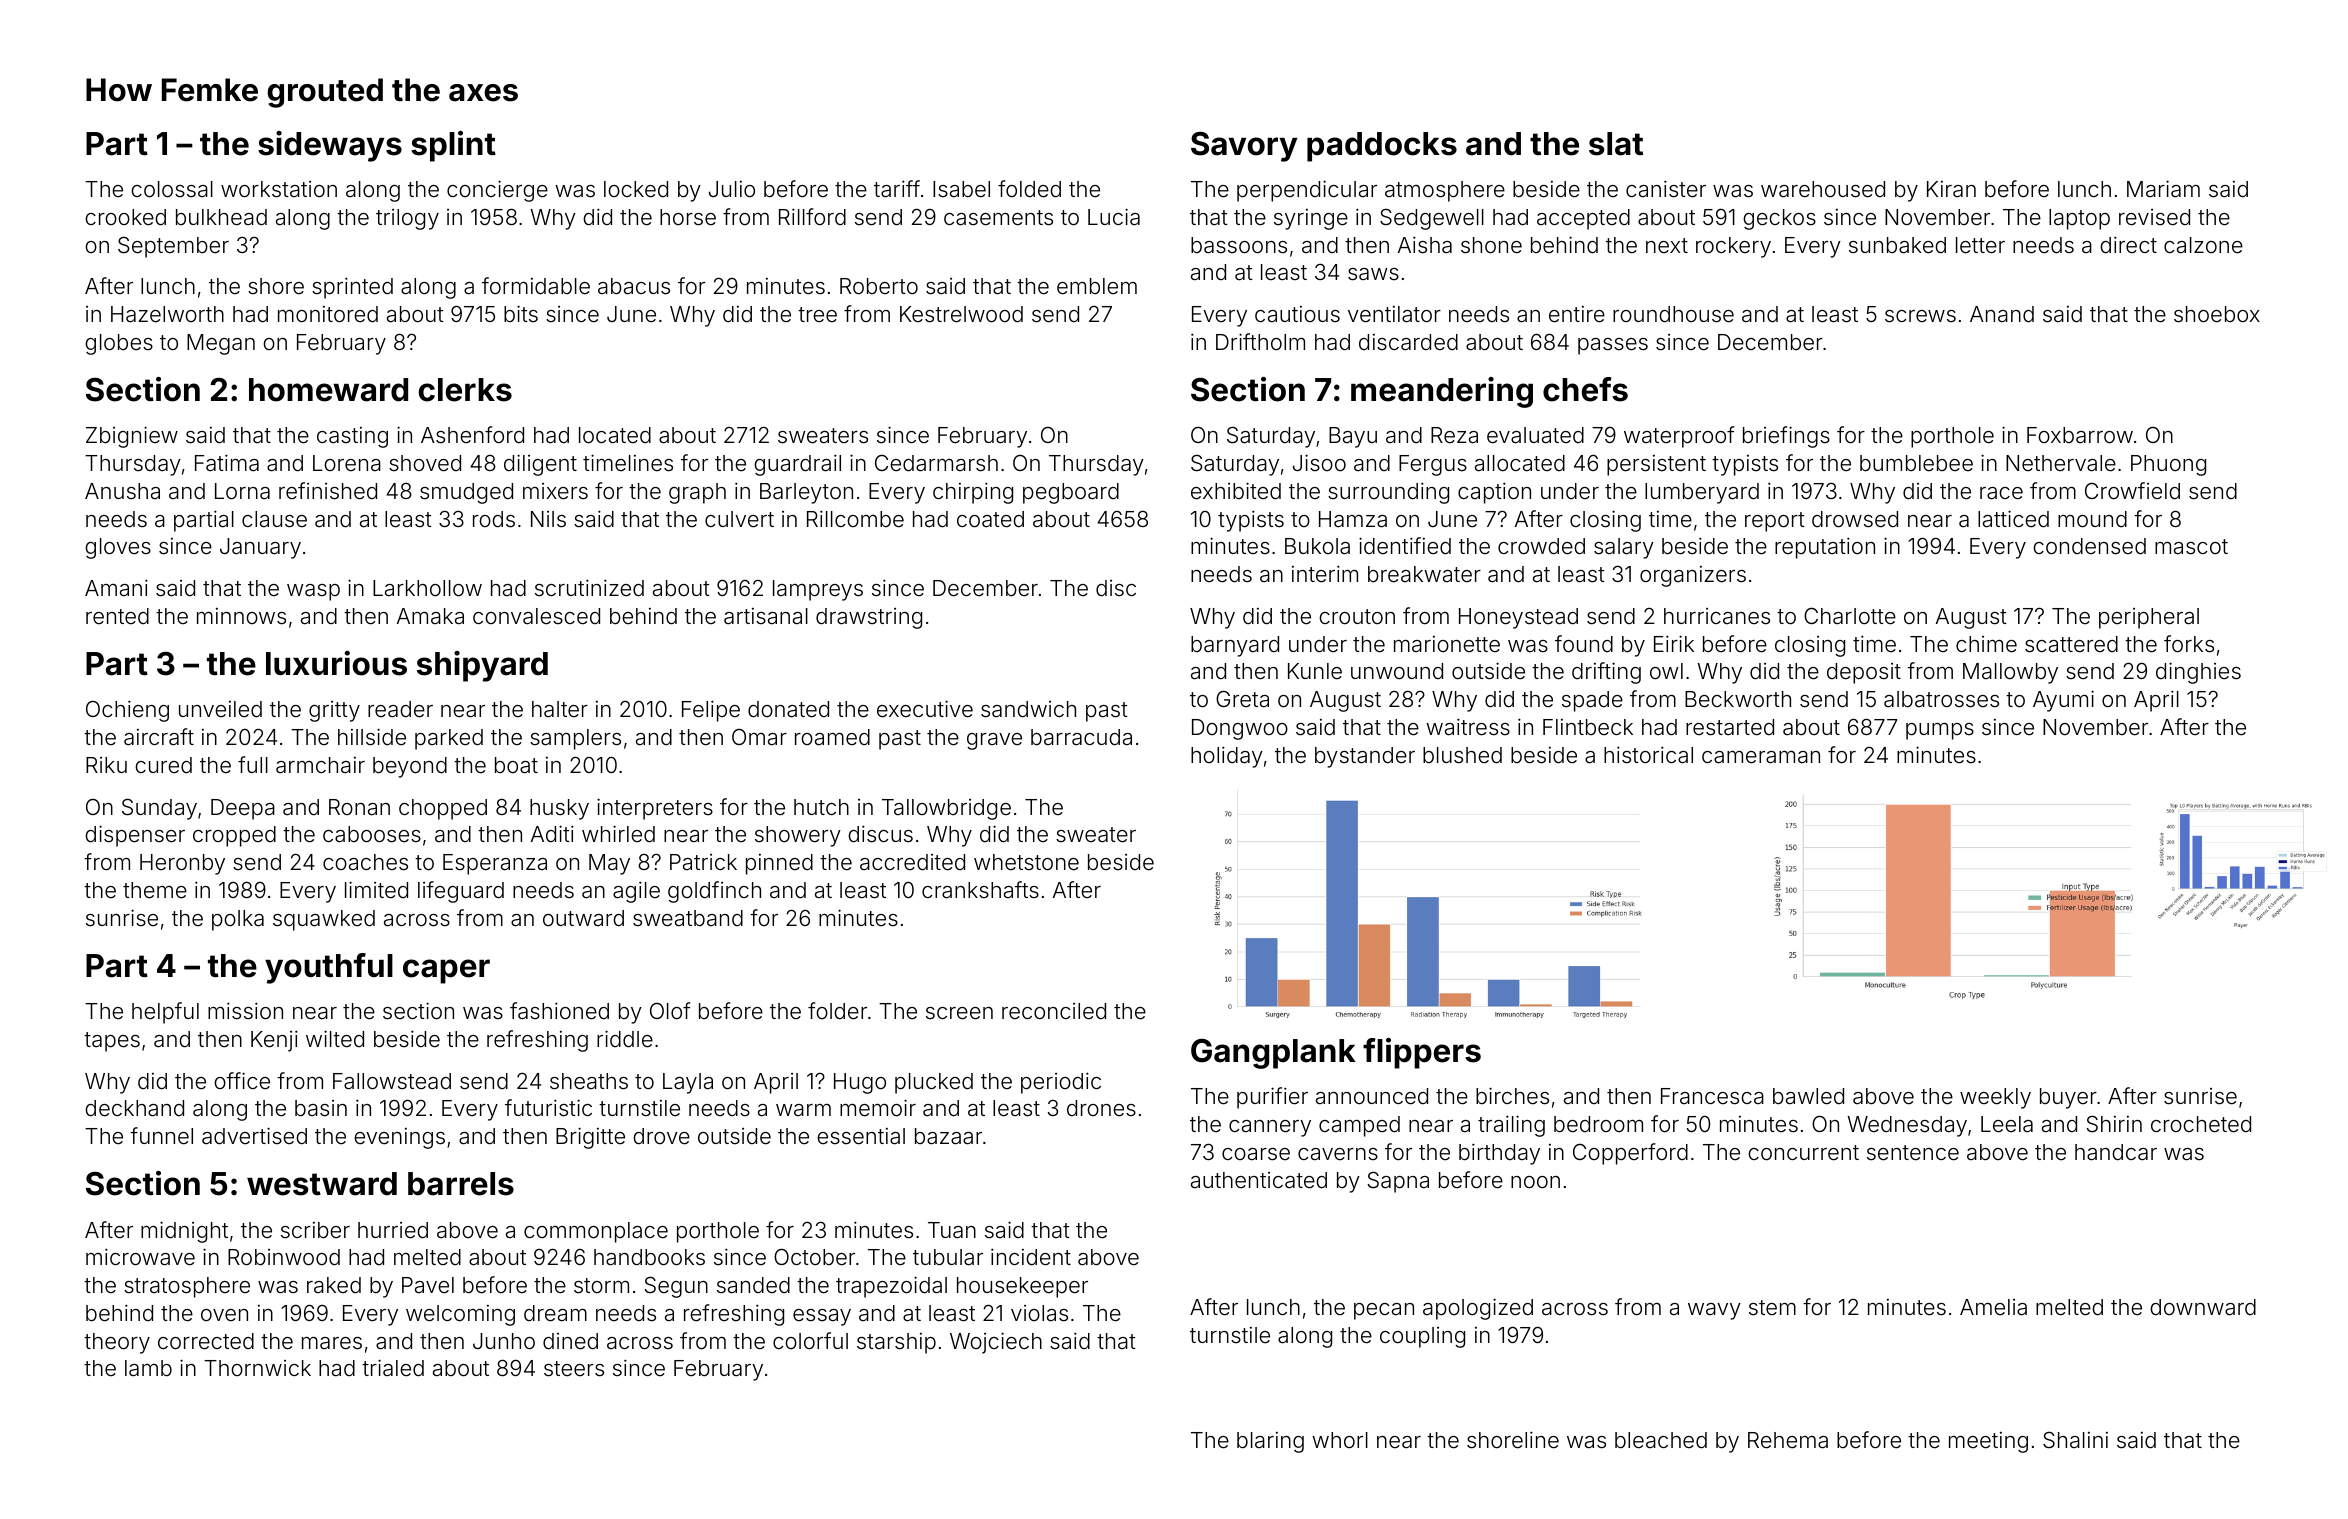 The image size is (2348, 1519). I want to click on abacus, so click(634, 286).
